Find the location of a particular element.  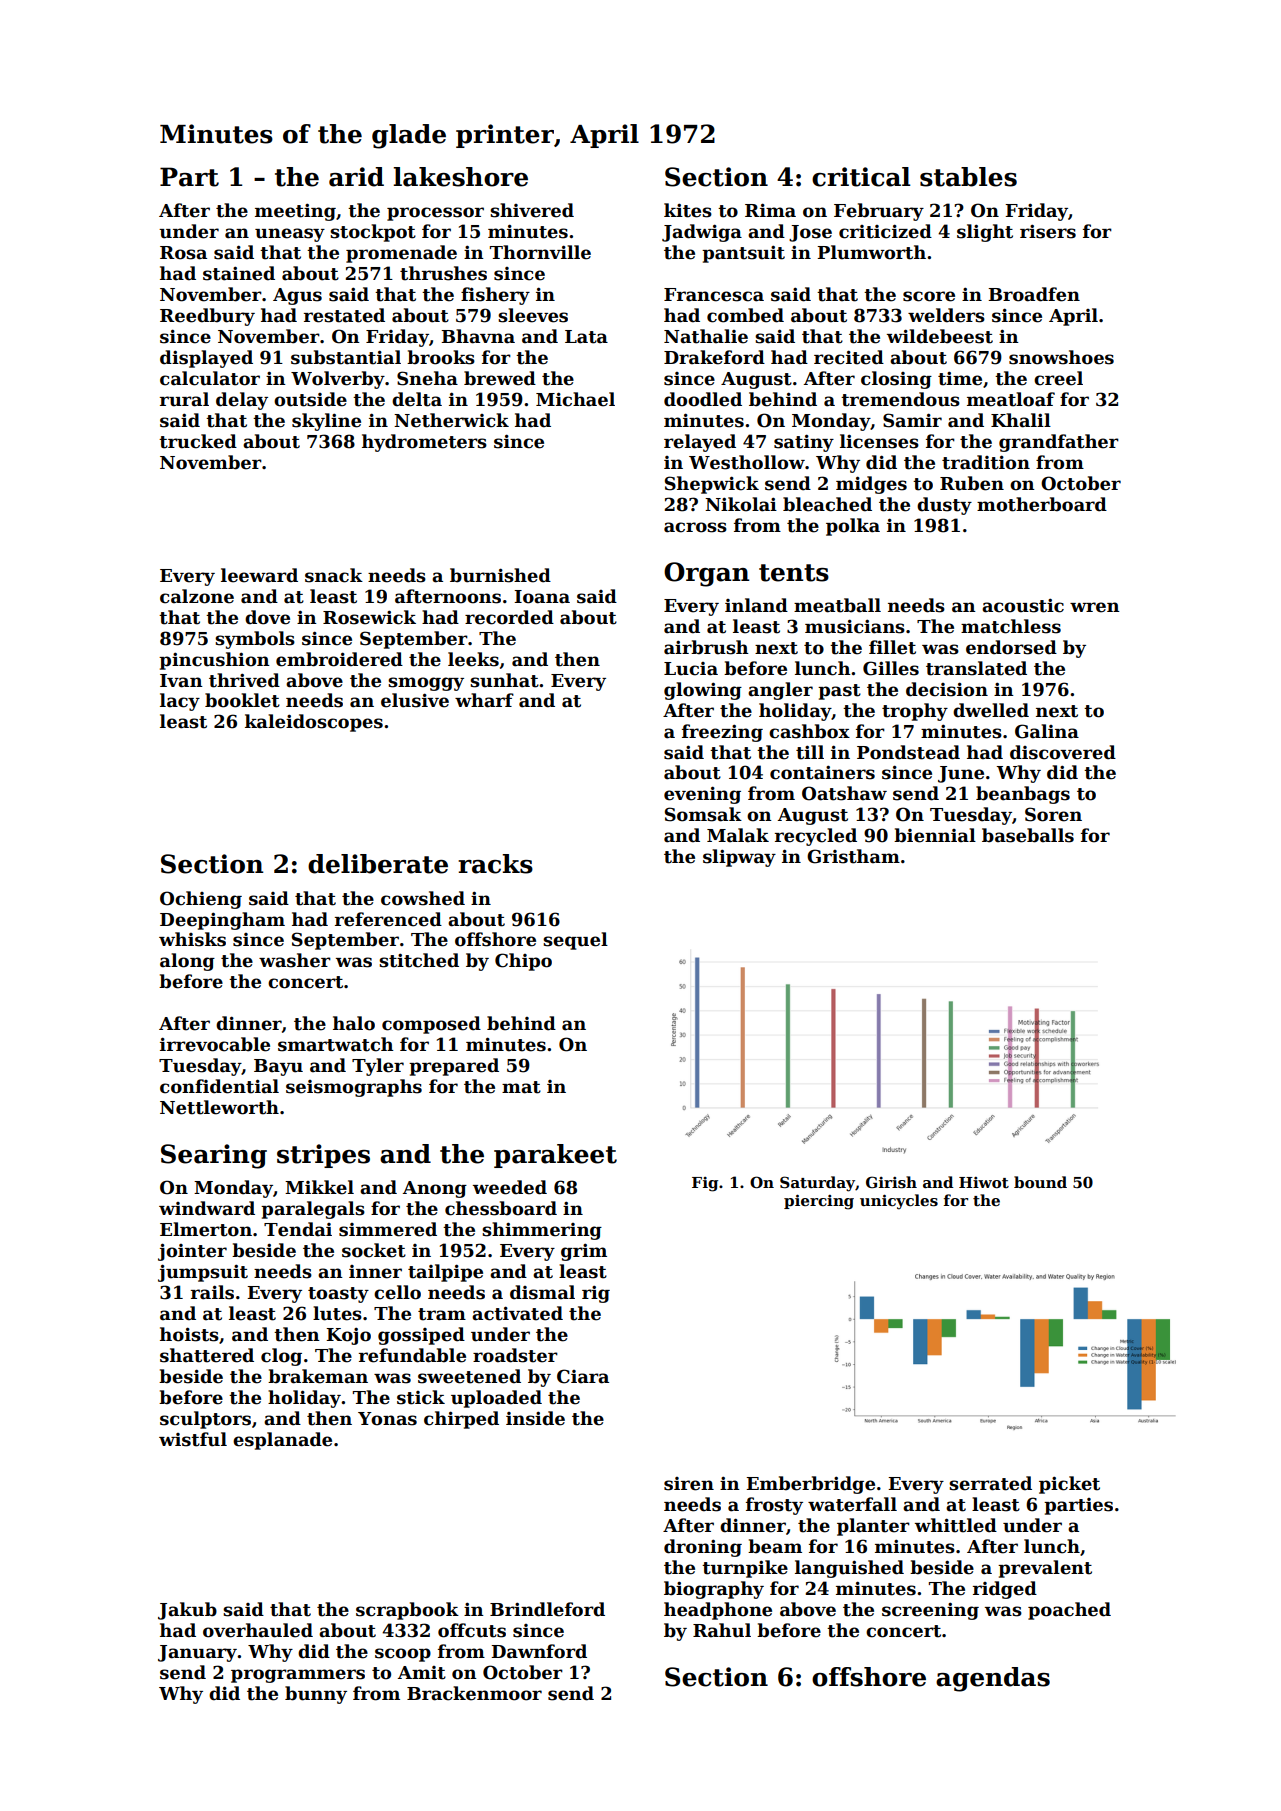

bunny is located at coordinates (316, 1695).
